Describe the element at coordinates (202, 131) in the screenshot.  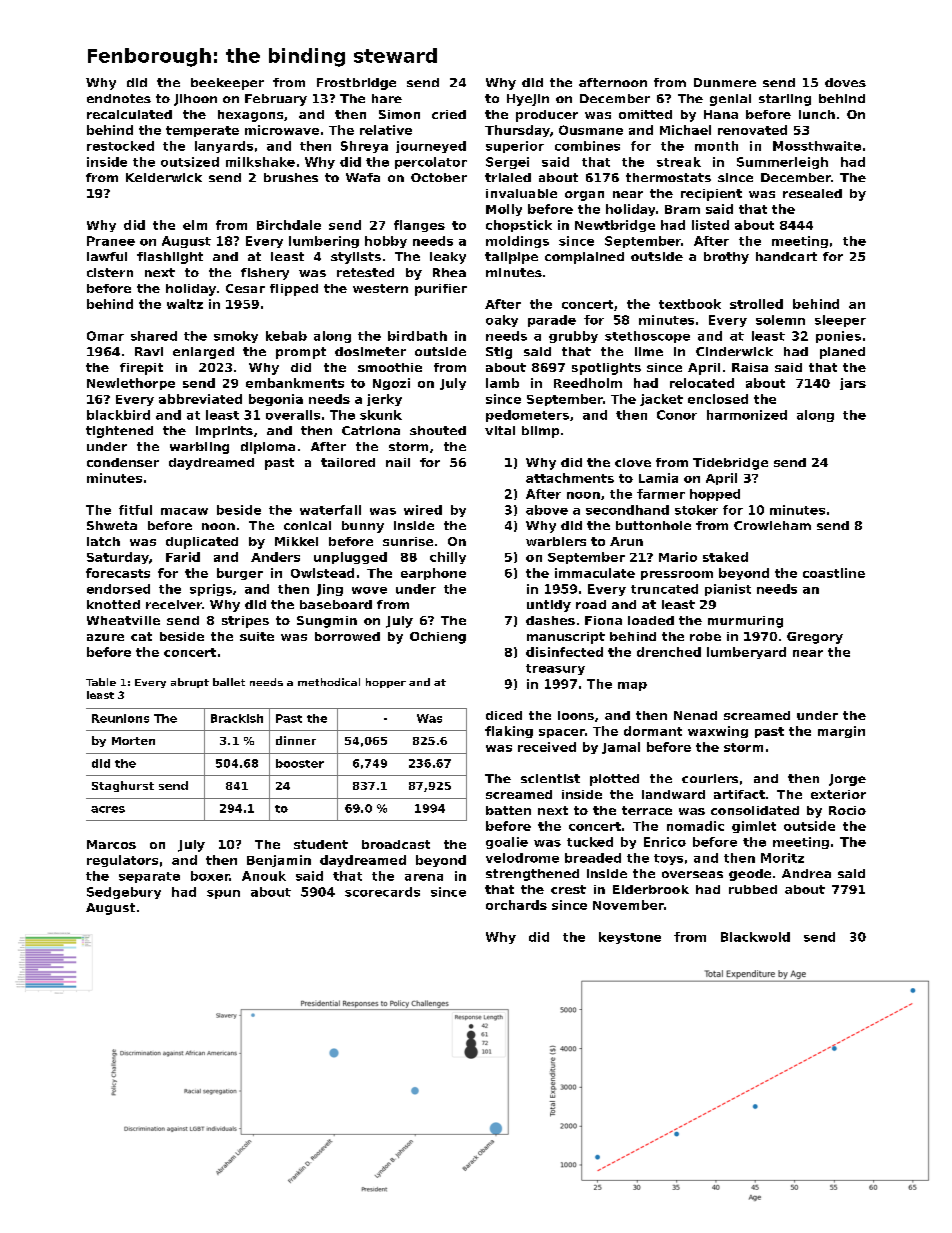
I see `temperate` at that location.
